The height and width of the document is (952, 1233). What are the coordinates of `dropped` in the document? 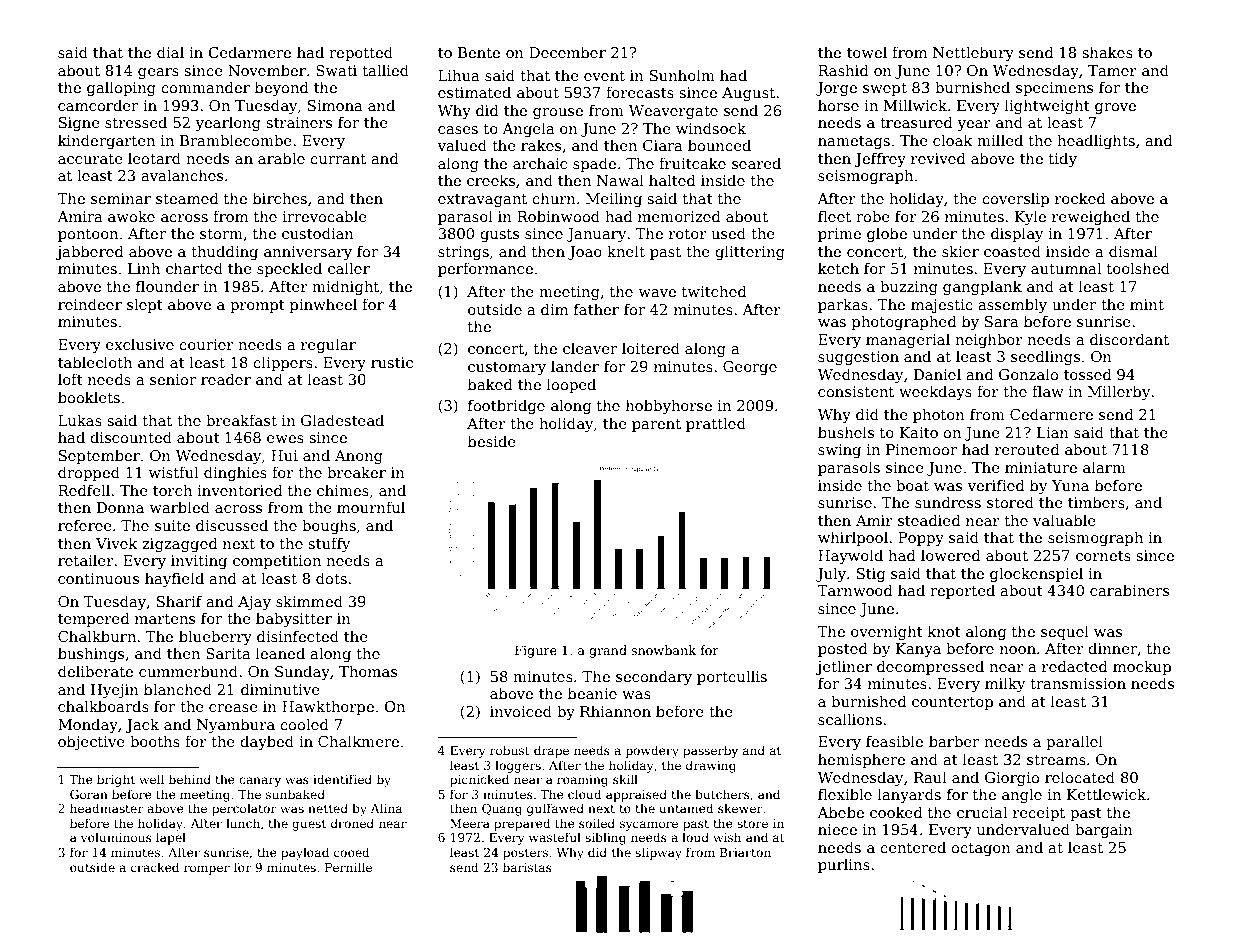 It's located at (89, 473).
